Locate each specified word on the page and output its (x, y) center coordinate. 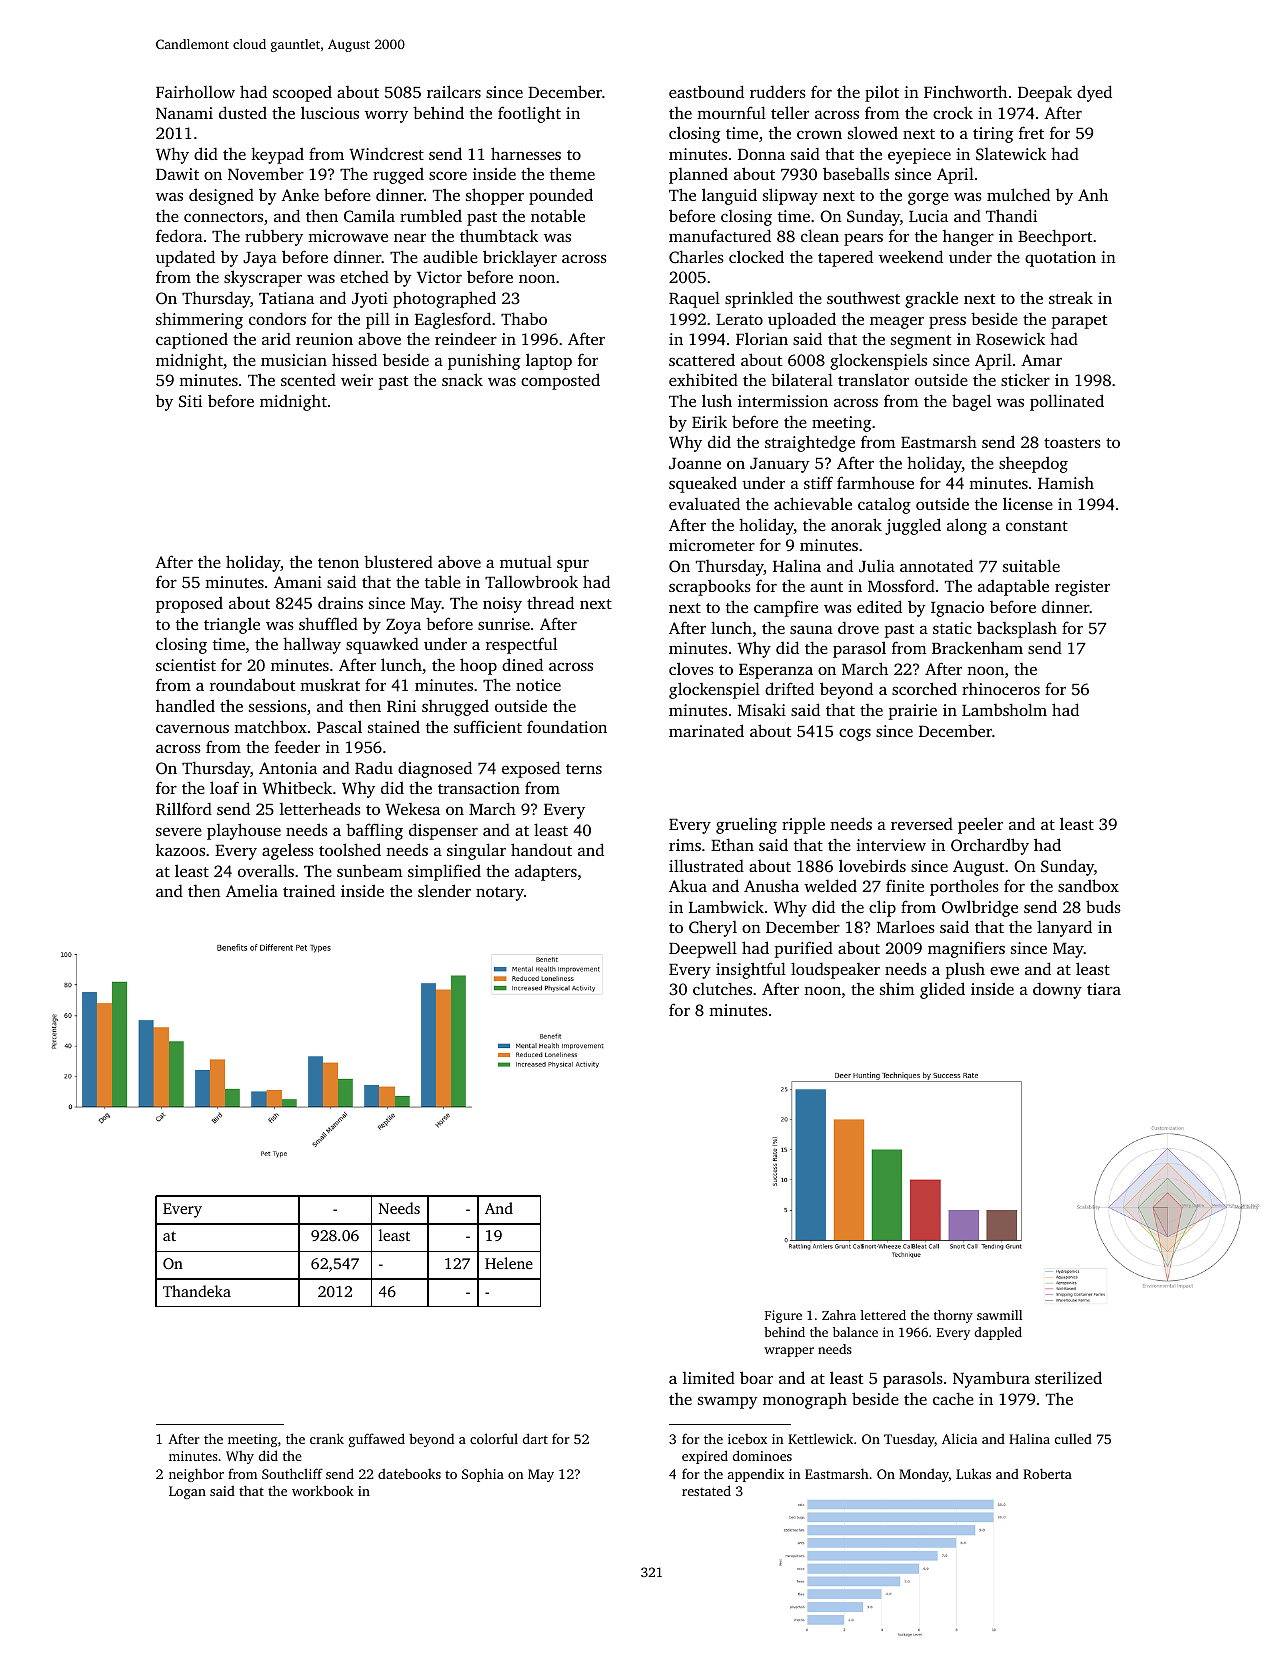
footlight (529, 114)
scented (308, 379)
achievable (813, 503)
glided (942, 990)
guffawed (377, 1440)
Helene (509, 1263)
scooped (302, 94)
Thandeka (197, 1291)
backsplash (1017, 629)
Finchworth (965, 91)
